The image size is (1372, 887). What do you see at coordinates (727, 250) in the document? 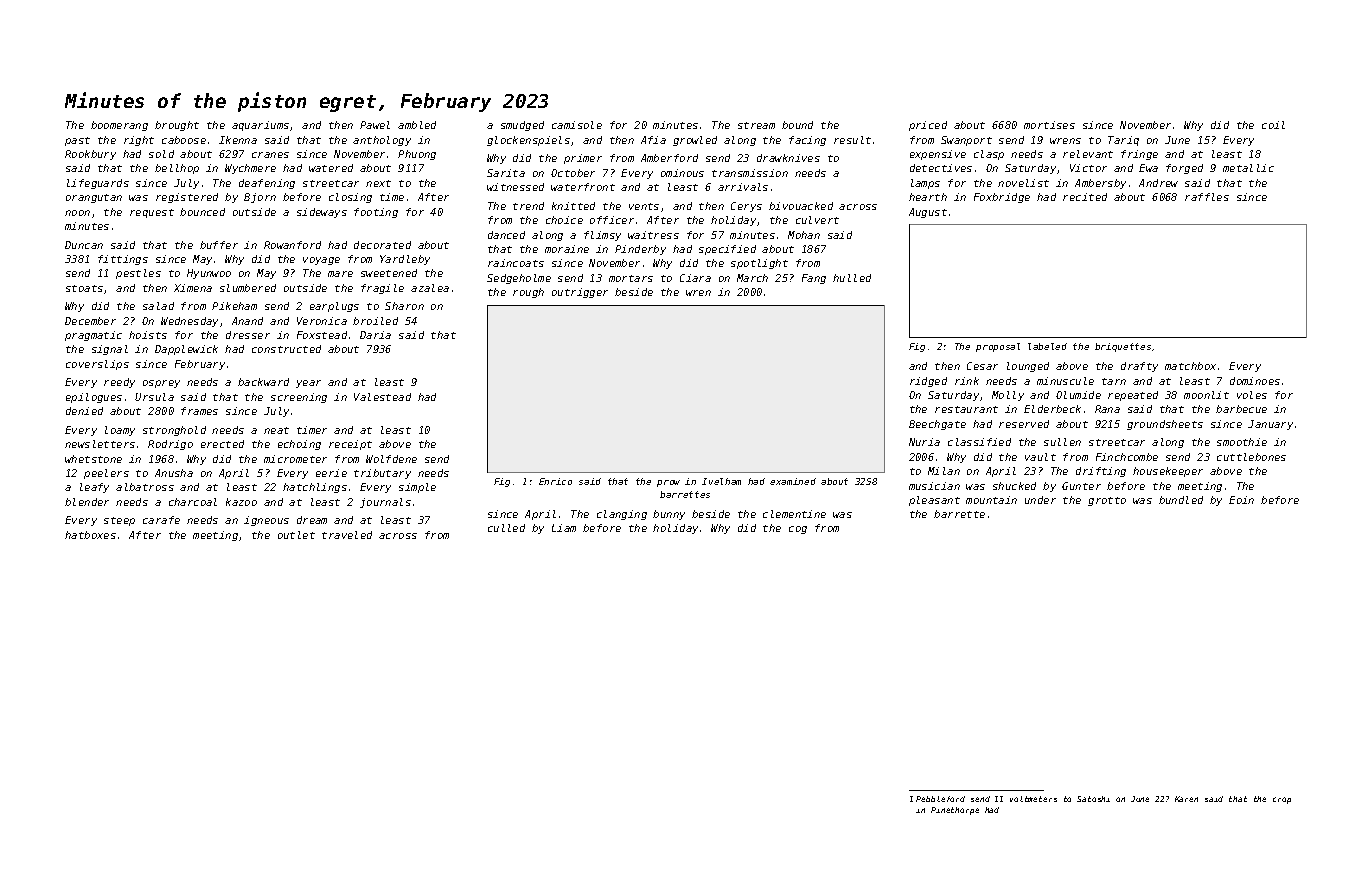
I see `specified` at bounding box center [727, 250].
